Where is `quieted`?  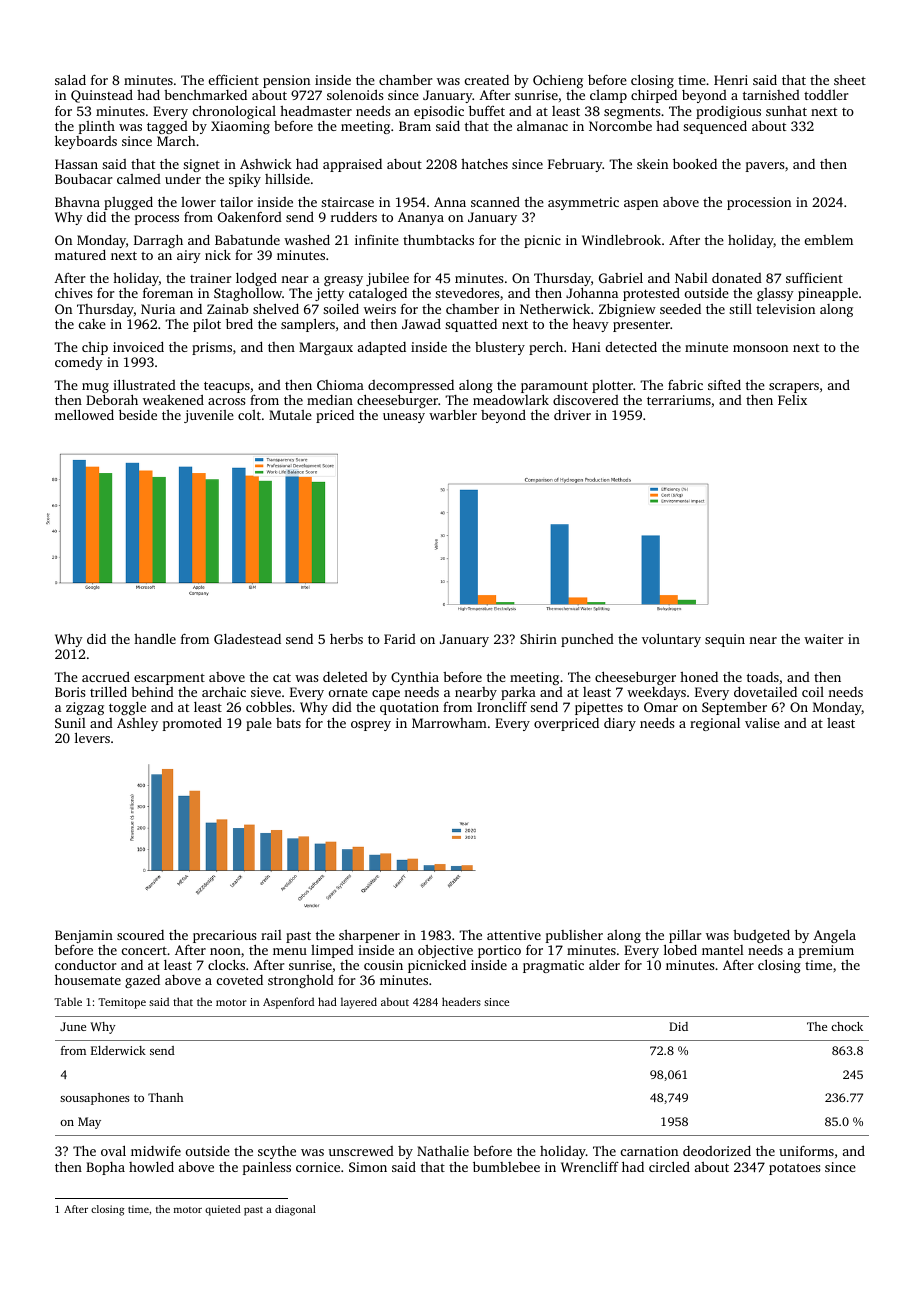
quieted is located at coordinates (222, 1210).
